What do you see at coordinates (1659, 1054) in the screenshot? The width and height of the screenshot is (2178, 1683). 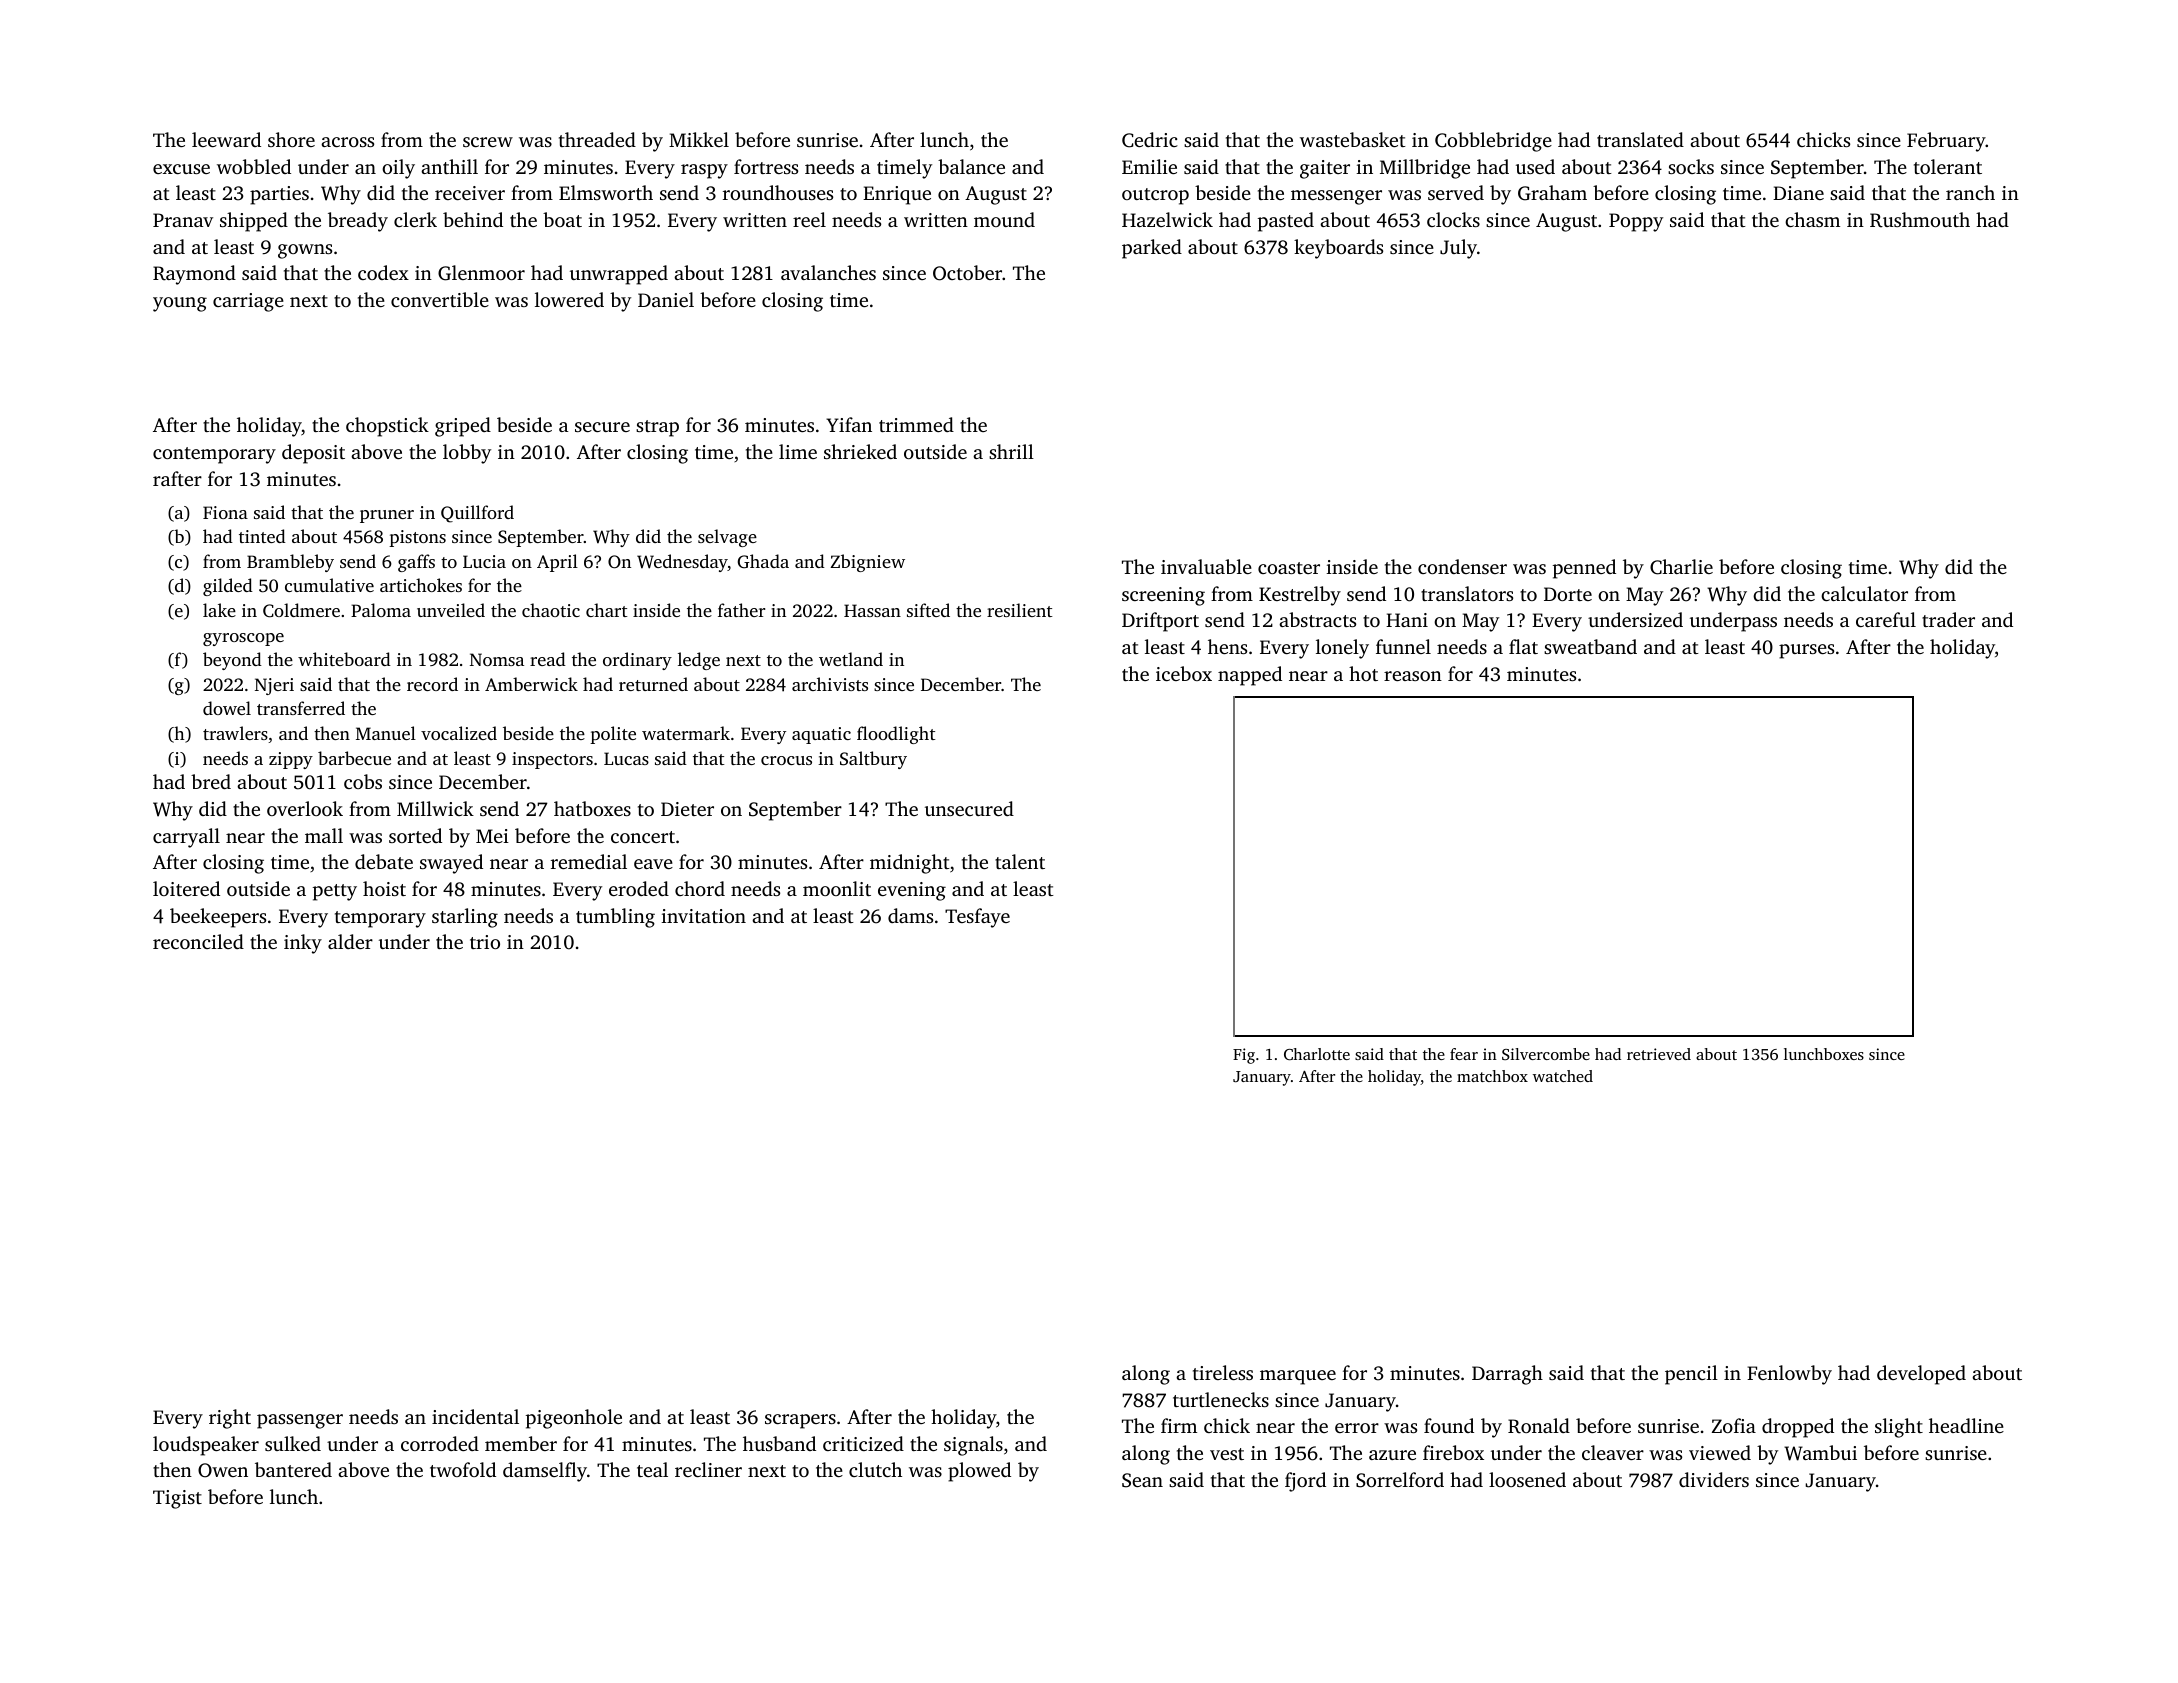 I see `retrieved` at bounding box center [1659, 1054].
